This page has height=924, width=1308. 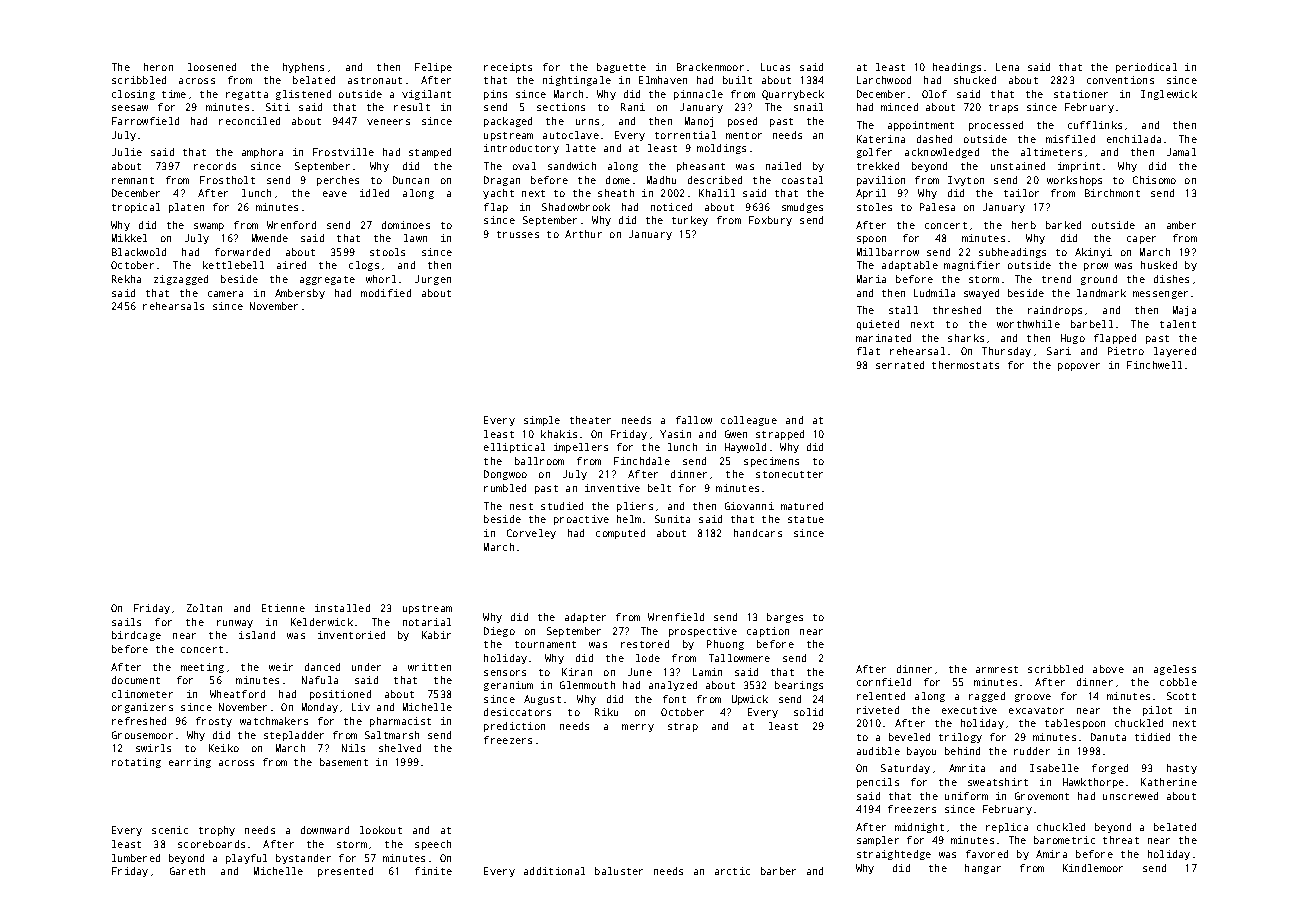 I want to click on Nafula, so click(x=320, y=680).
